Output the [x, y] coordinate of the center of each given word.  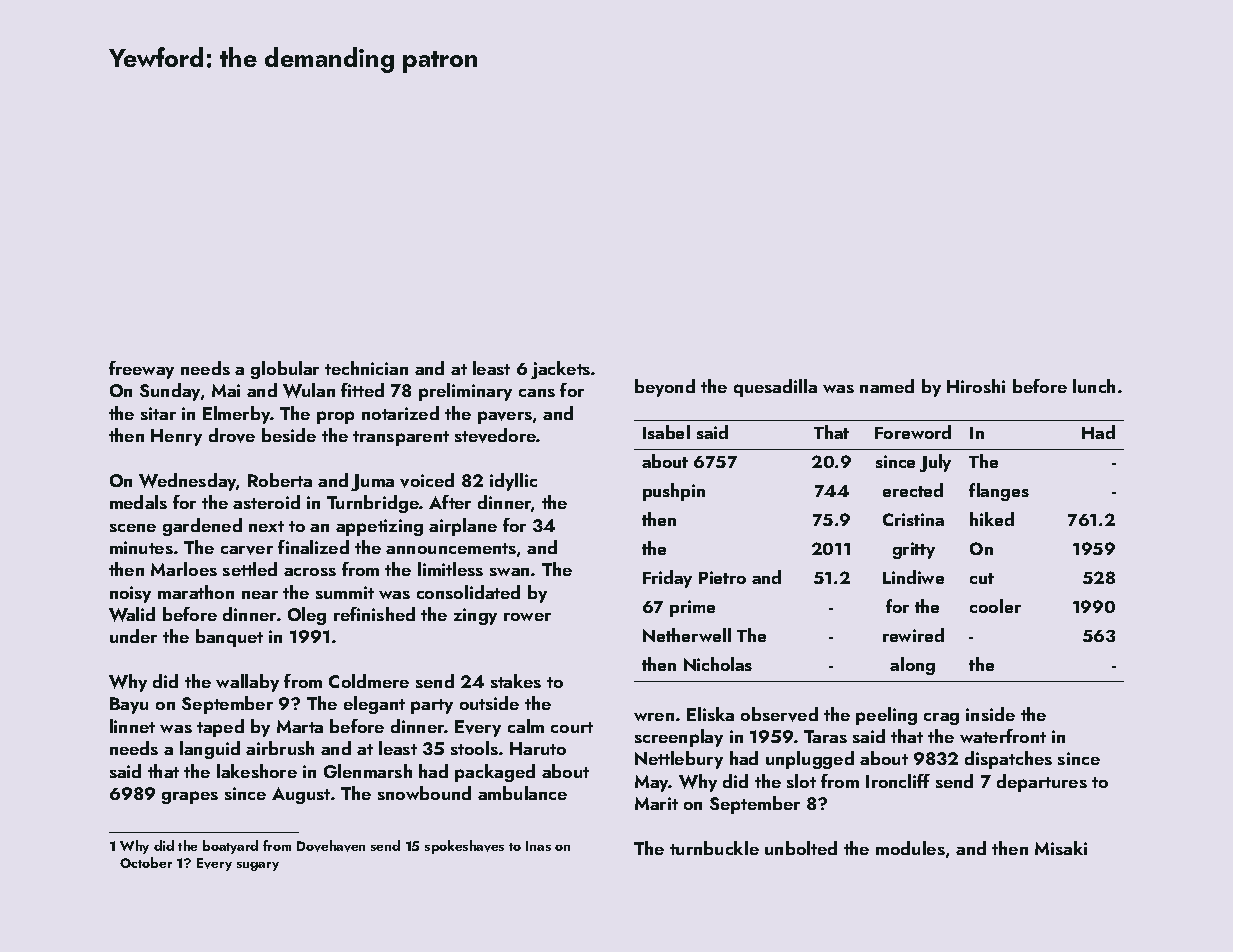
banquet [229, 638]
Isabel [666, 432]
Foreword [913, 432]
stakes [516, 681]
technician [366, 368]
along [912, 666]
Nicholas [718, 664]
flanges [999, 492]
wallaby [247, 683]
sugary [258, 866]
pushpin [674, 492]
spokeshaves [464, 847]
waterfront [1003, 736]
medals [138, 502]
